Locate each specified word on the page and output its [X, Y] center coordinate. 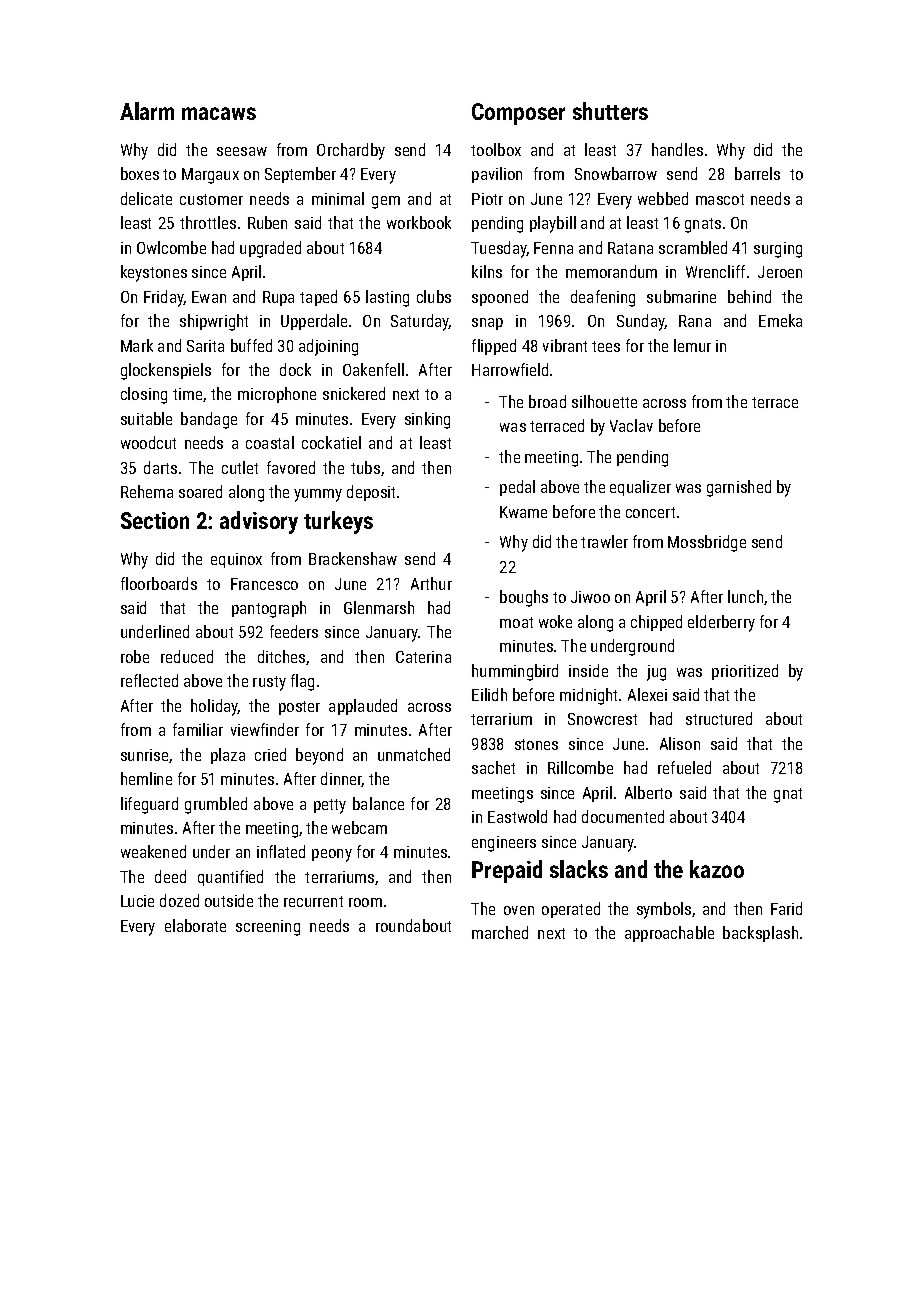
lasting [387, 298]
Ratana [630, 248]
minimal [338, 198]
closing [144, 395]
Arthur [431, 583]
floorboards [159, 583]
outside [229, 900]
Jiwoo [590, 597]
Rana [695, 321]
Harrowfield [510, 369]
